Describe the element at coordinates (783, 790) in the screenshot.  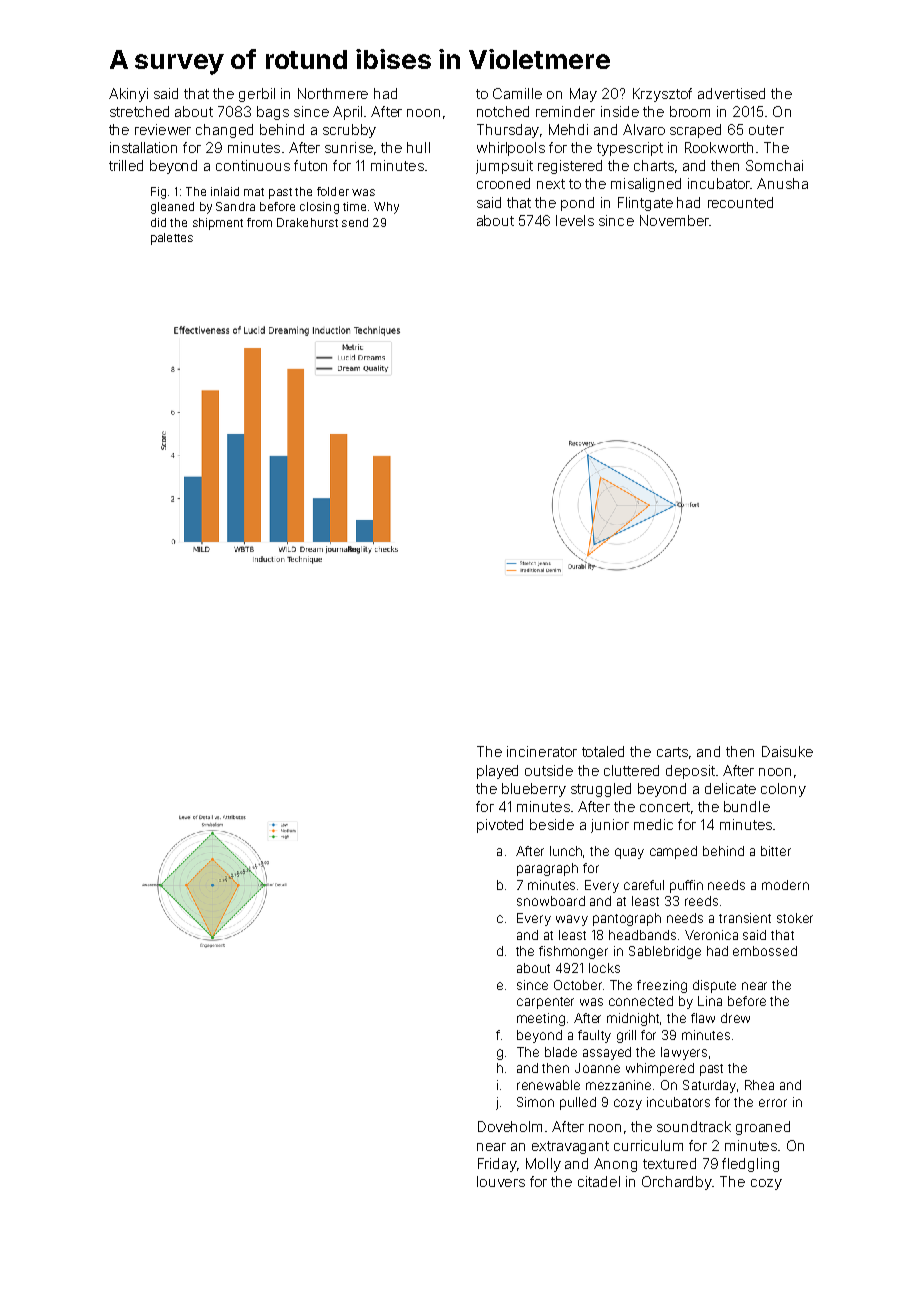
I see `colony` at that location.
